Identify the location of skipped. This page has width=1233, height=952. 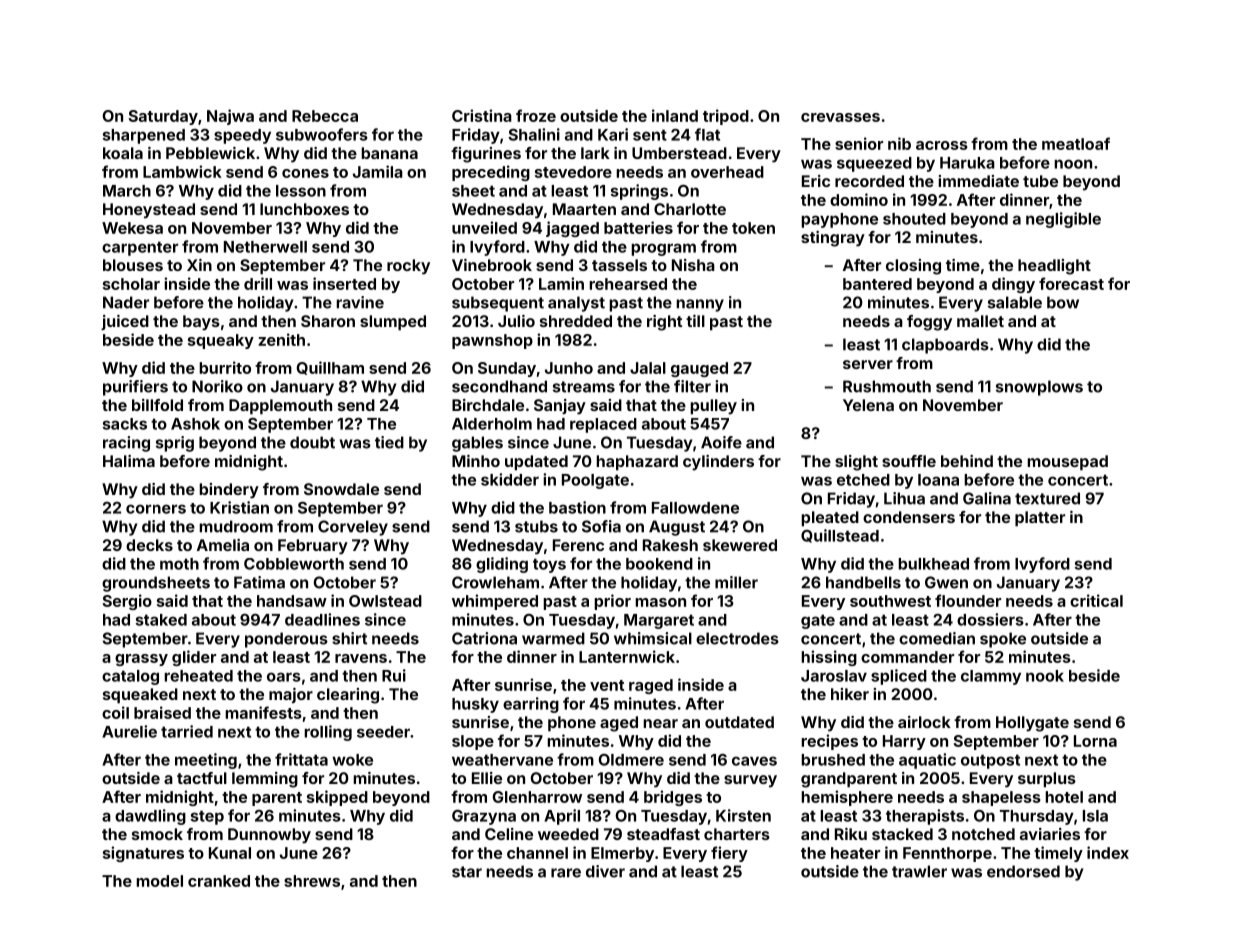
(337, 798).
